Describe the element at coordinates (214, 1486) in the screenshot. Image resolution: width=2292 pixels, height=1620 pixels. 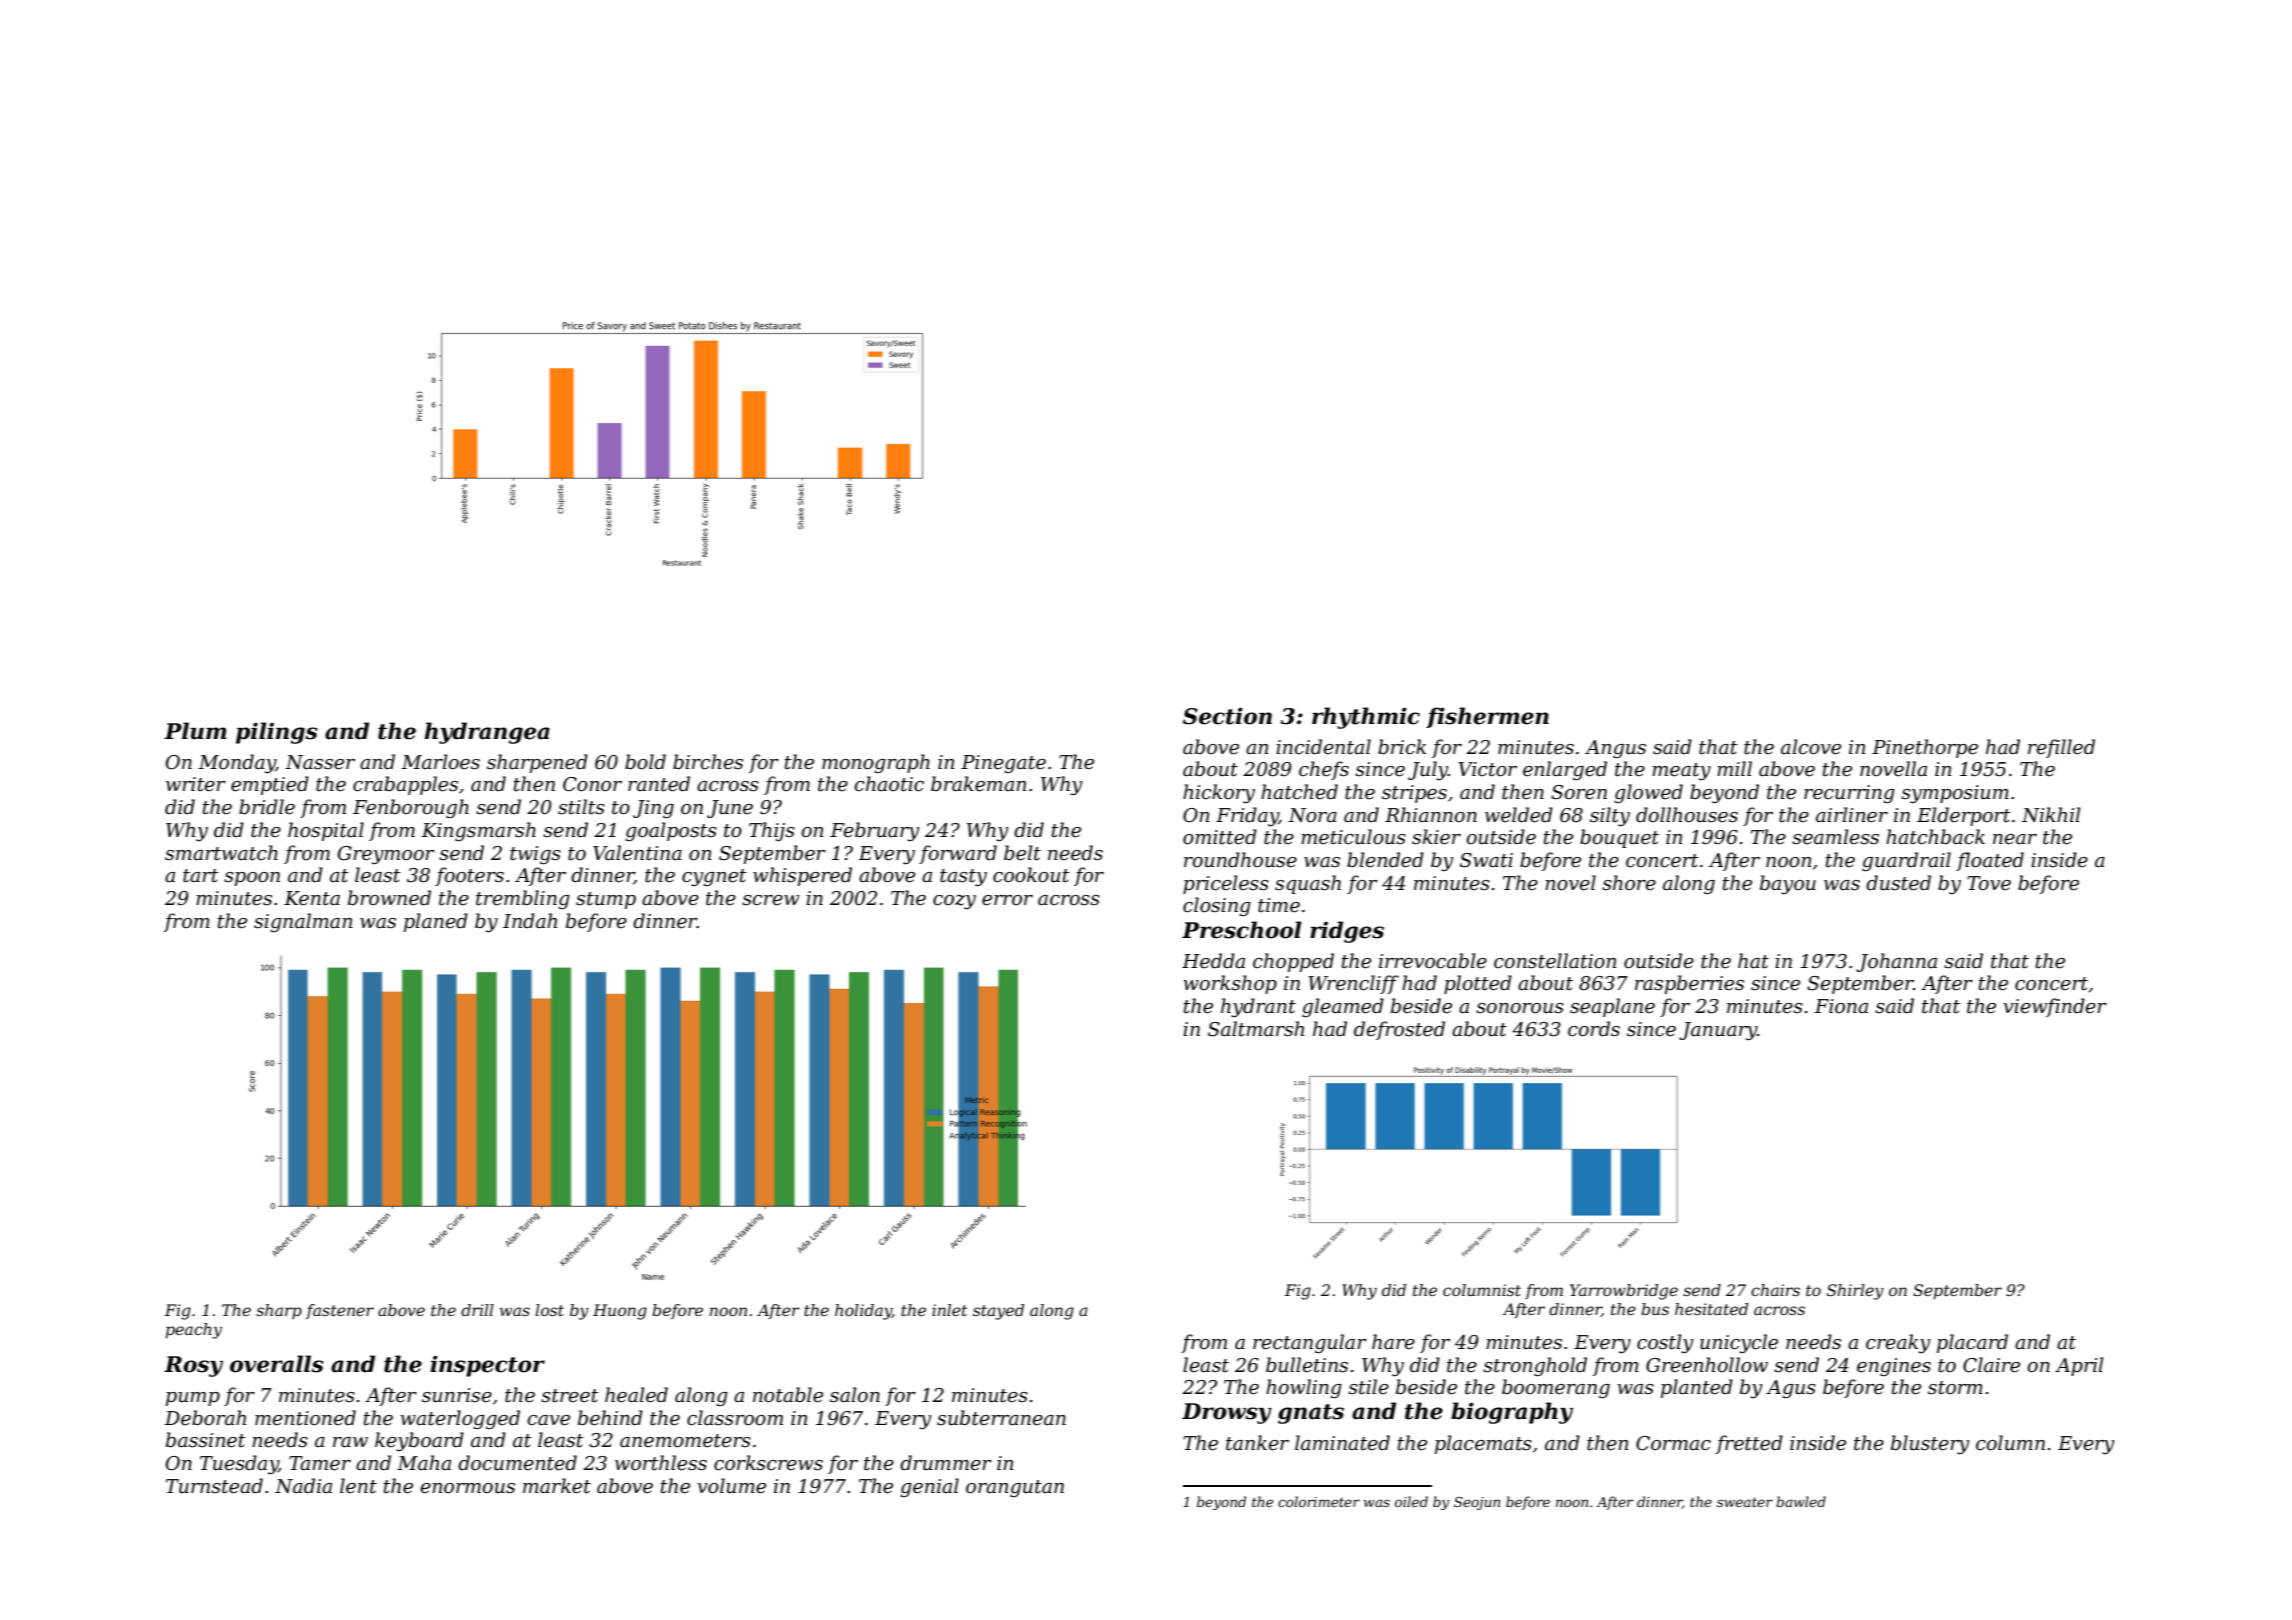
I see `Turnstead` at that location.
